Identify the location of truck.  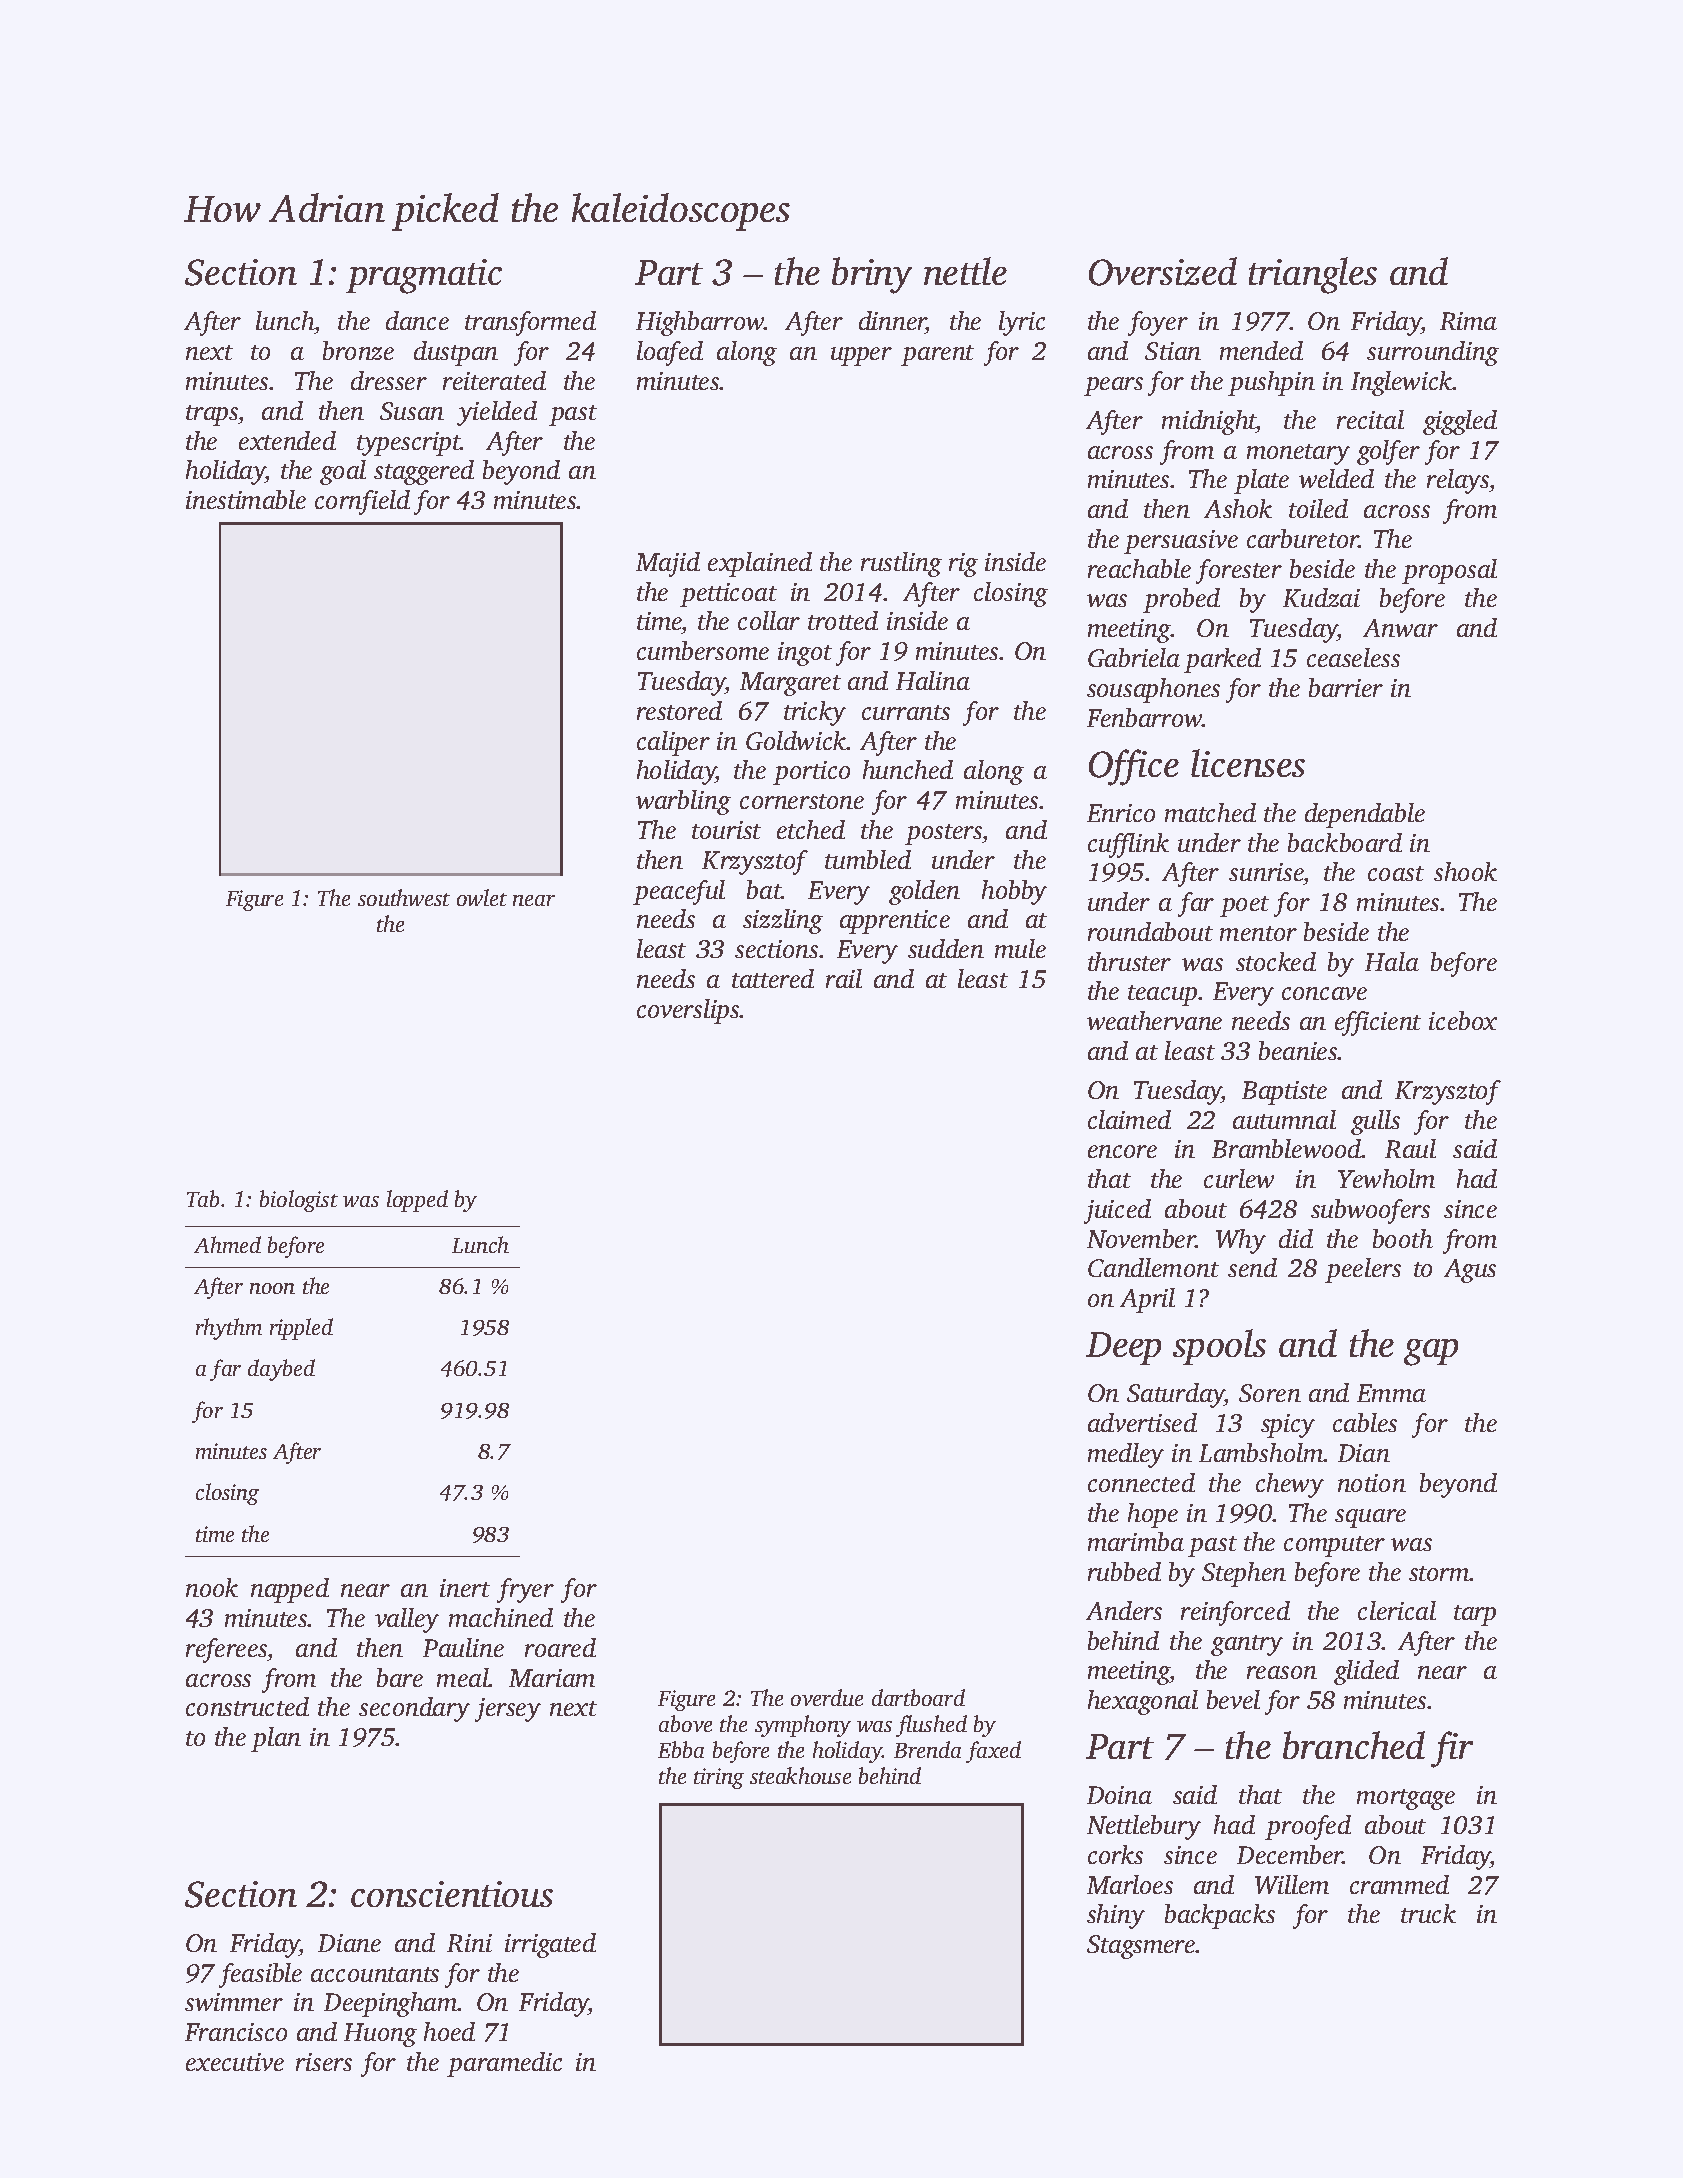
(1428, 1913).
